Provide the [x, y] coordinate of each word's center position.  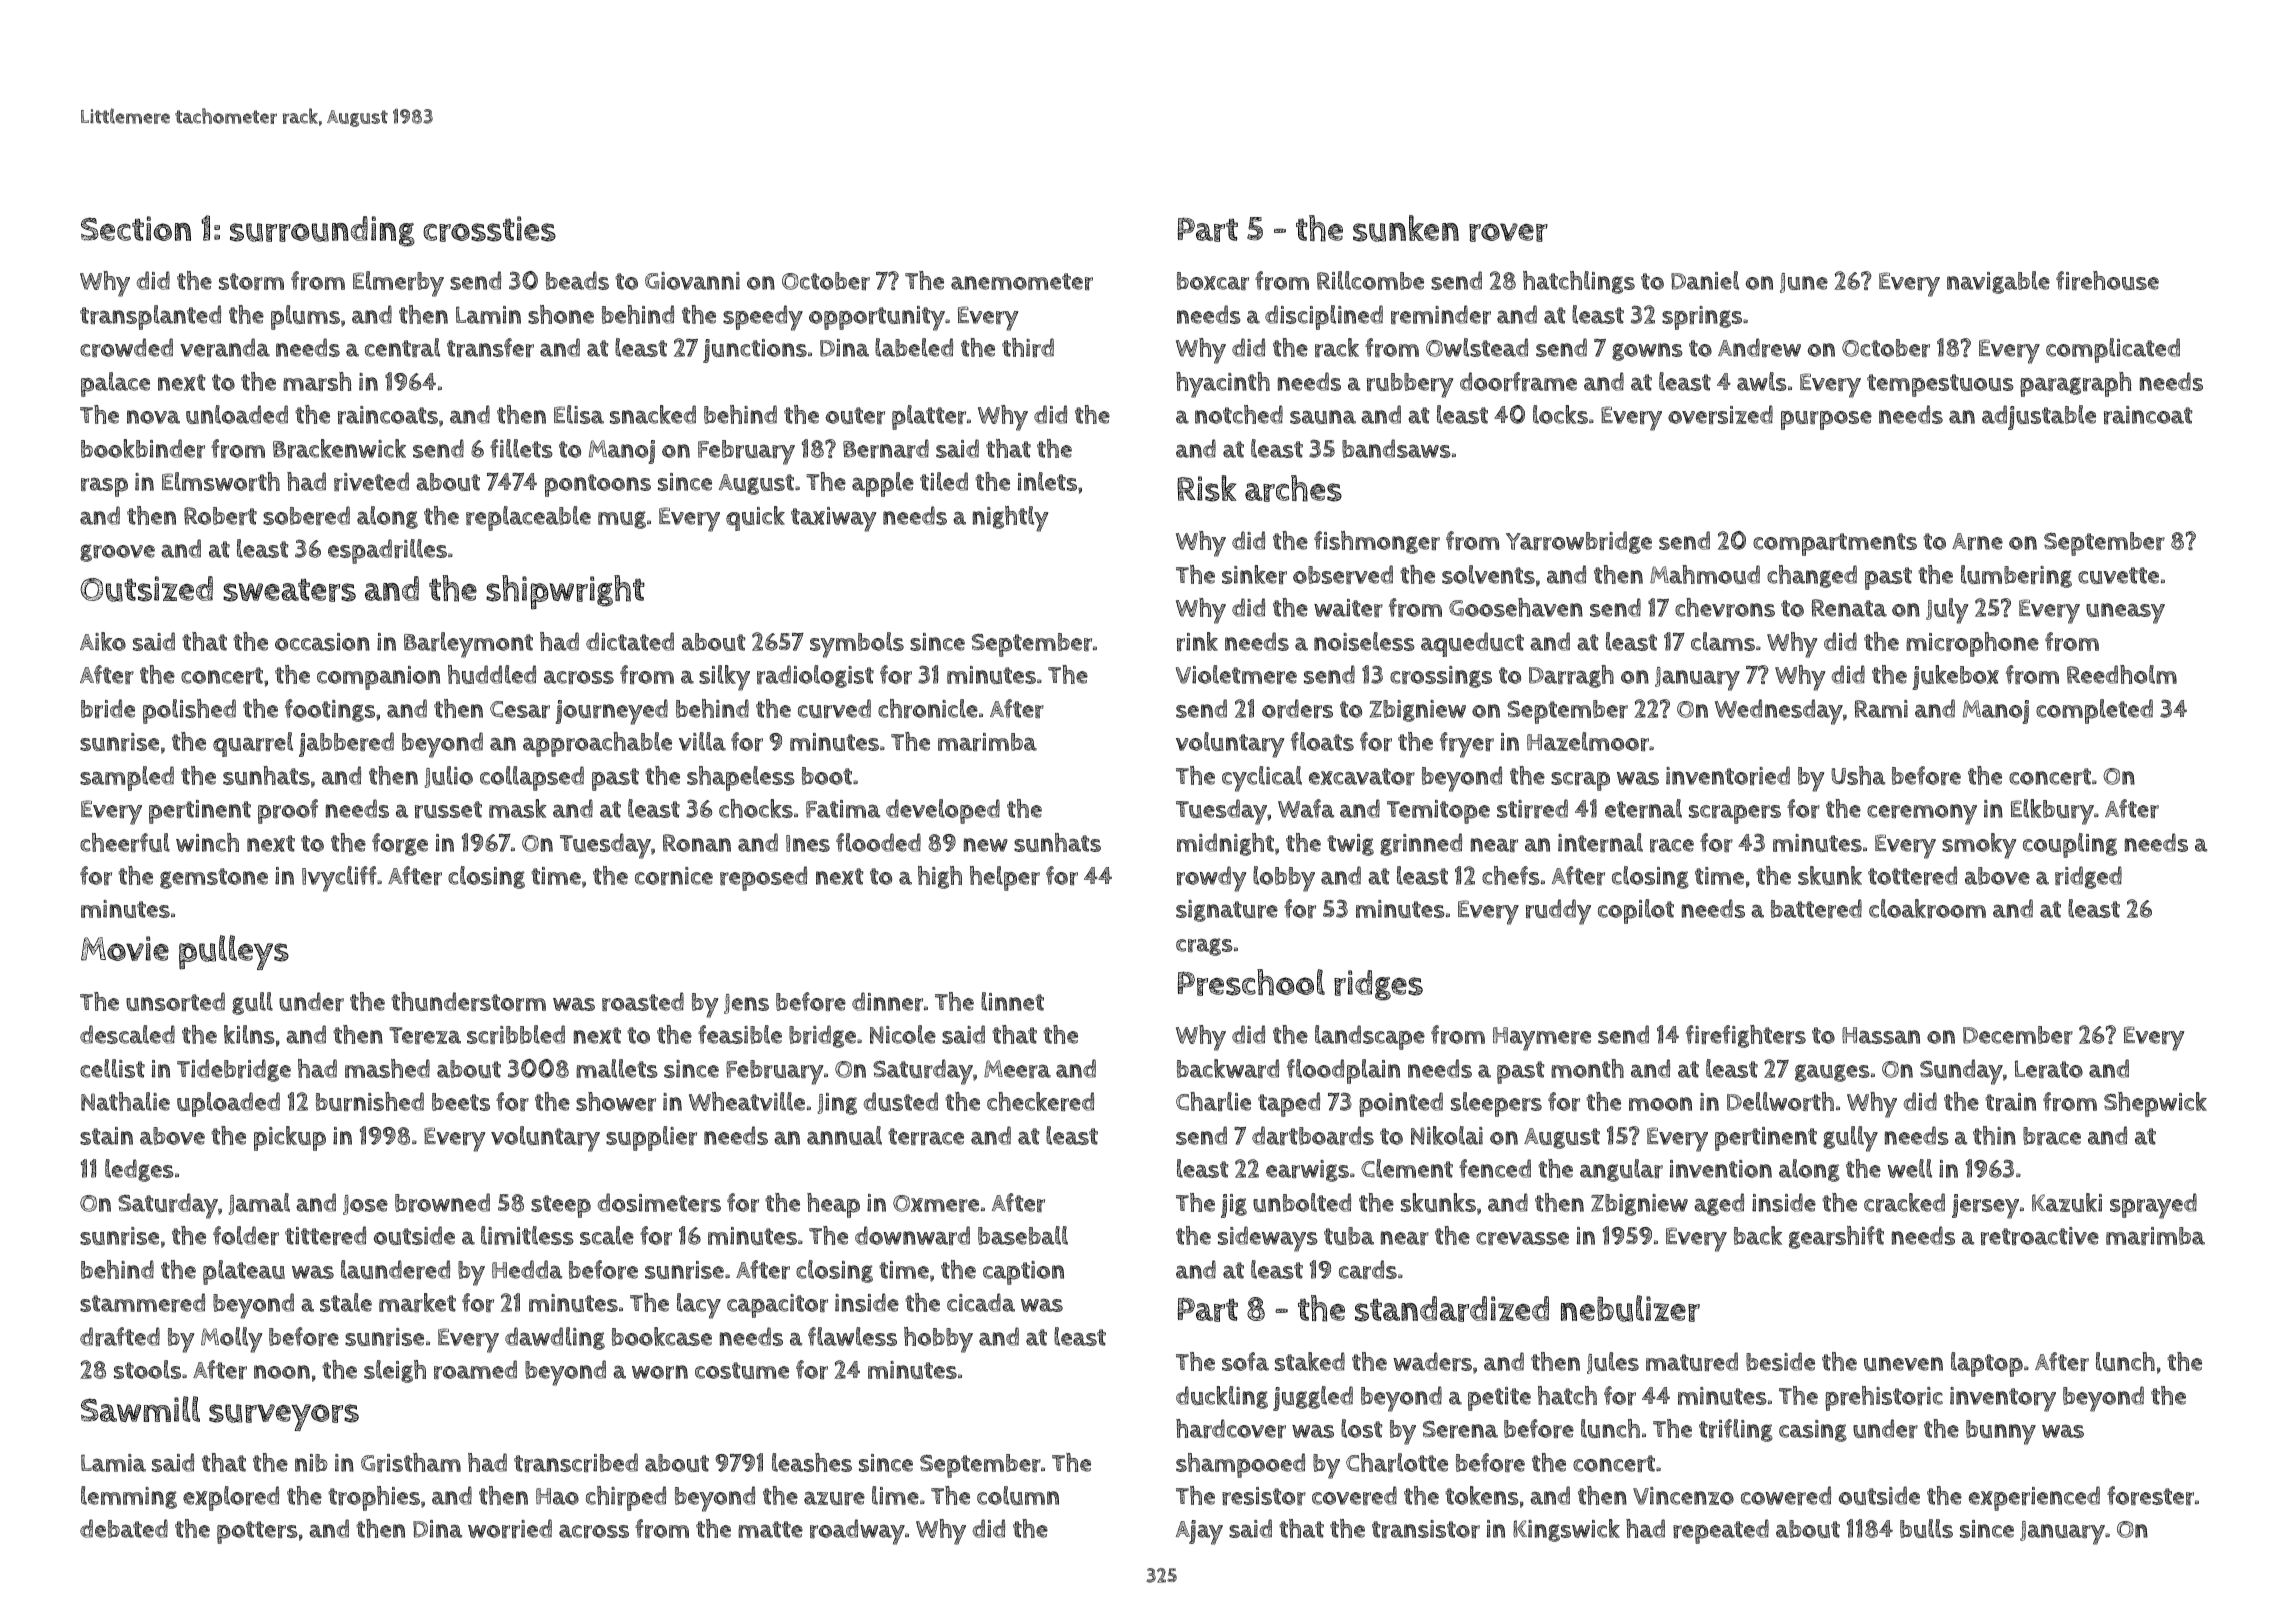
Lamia [113, 1463]
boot [827, 776]
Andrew [1759, 347]
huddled [492, 674]
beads [577, 280]
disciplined [1324, 317]
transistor [1426, 1529]
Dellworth [1780, 1101]
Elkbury [2052, 812]
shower [616, 1101]
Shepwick [2155, 1104]
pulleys [234, 952]
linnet [1012, 1001]
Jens [746, 1004]
